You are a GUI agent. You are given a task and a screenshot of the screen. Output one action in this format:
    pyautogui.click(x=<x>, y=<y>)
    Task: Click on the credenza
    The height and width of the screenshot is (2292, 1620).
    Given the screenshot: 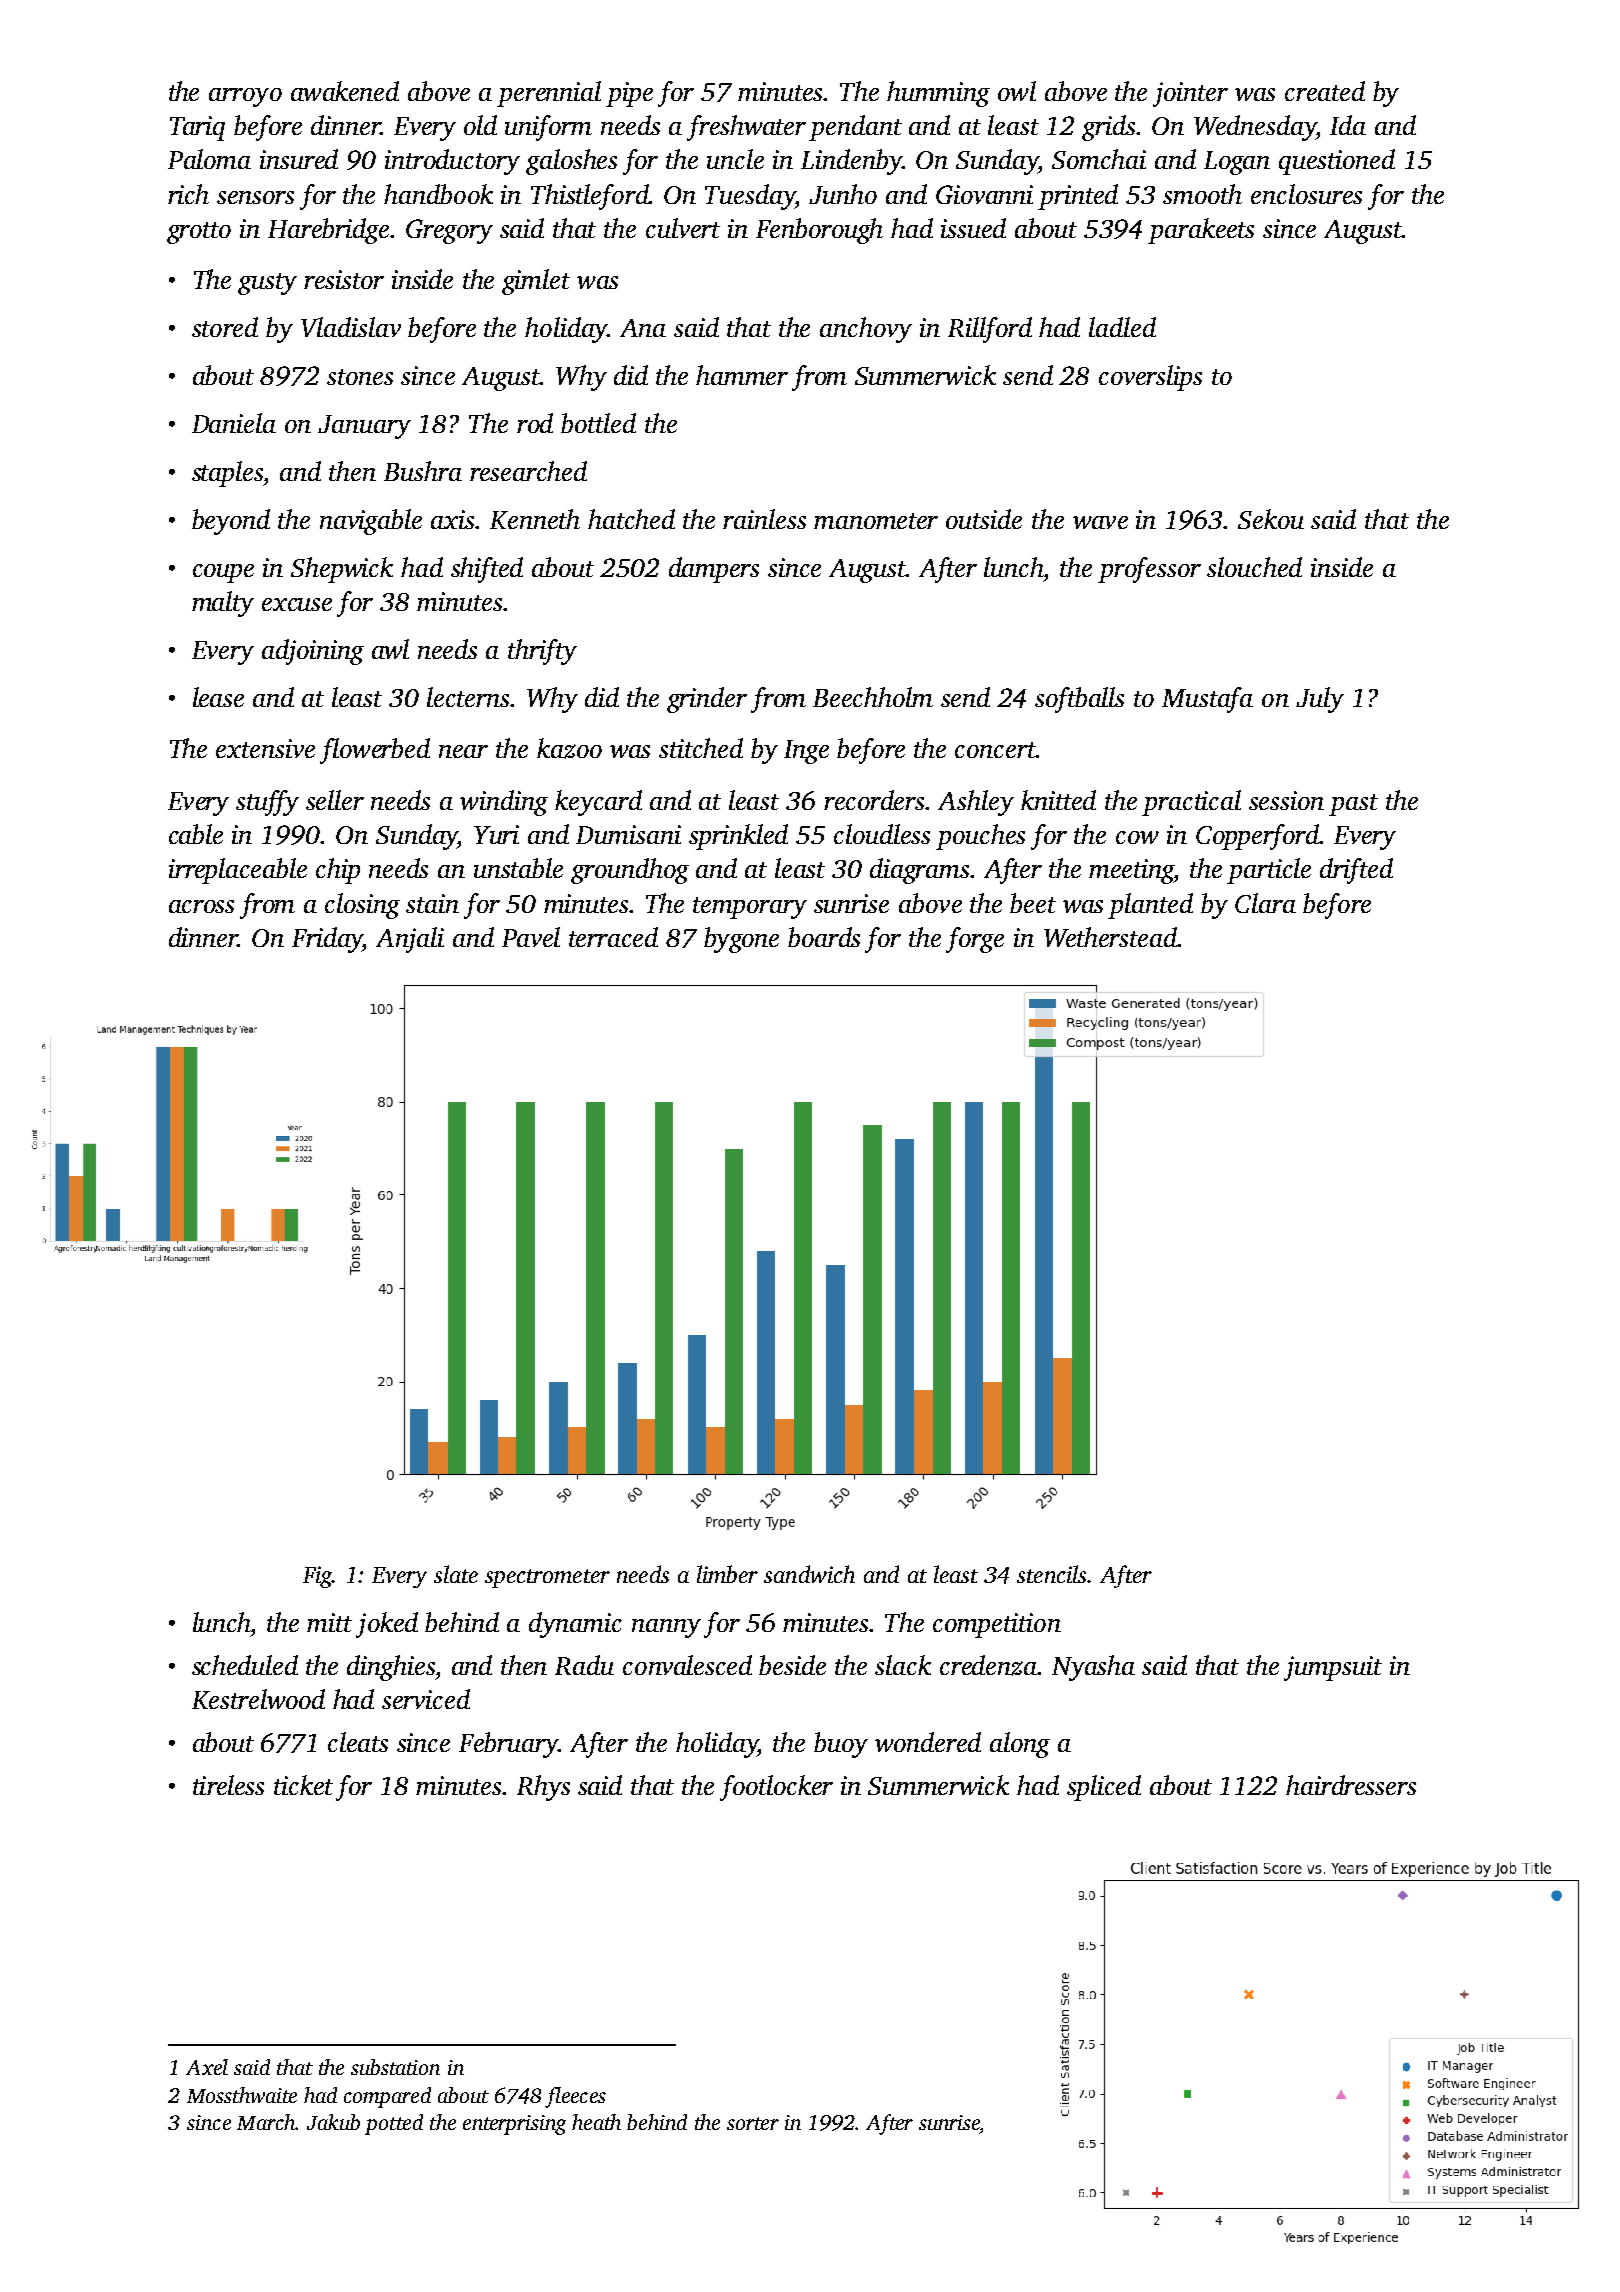 What is the action you would take?
    pyautogui.click(x=989, y=1665)
